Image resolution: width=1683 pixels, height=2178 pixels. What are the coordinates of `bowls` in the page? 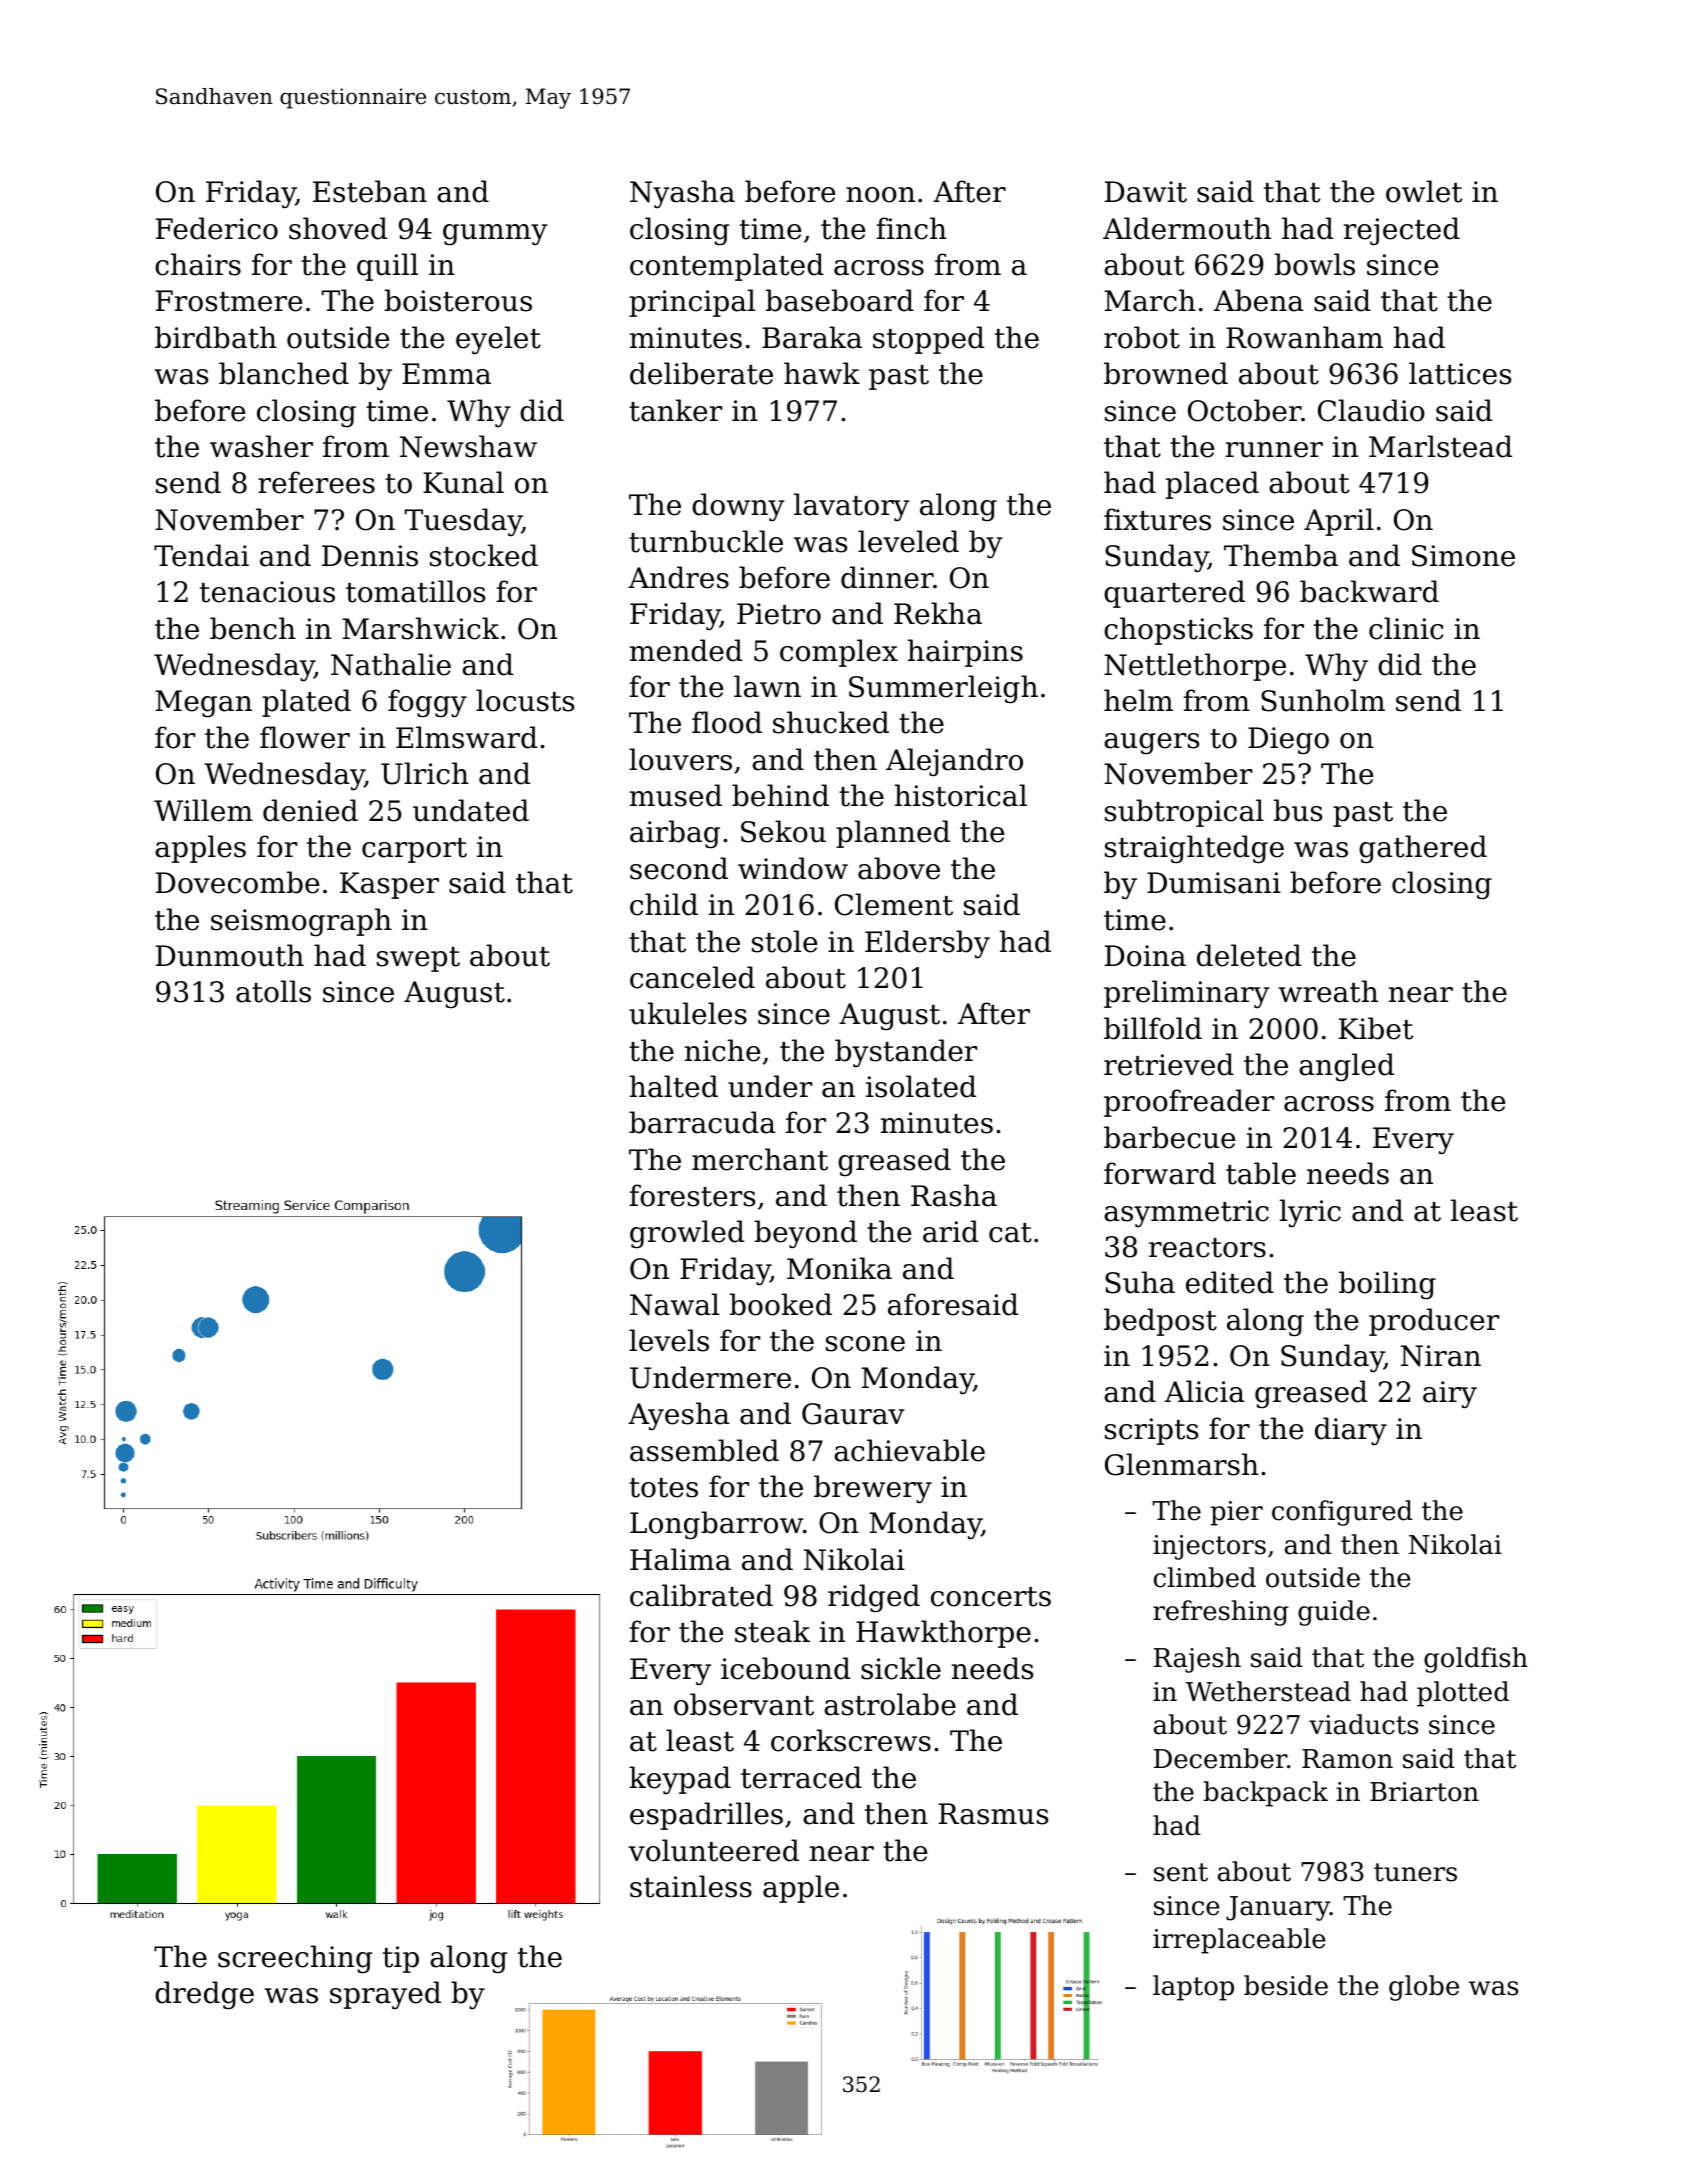 It's located at (1315, 264).
